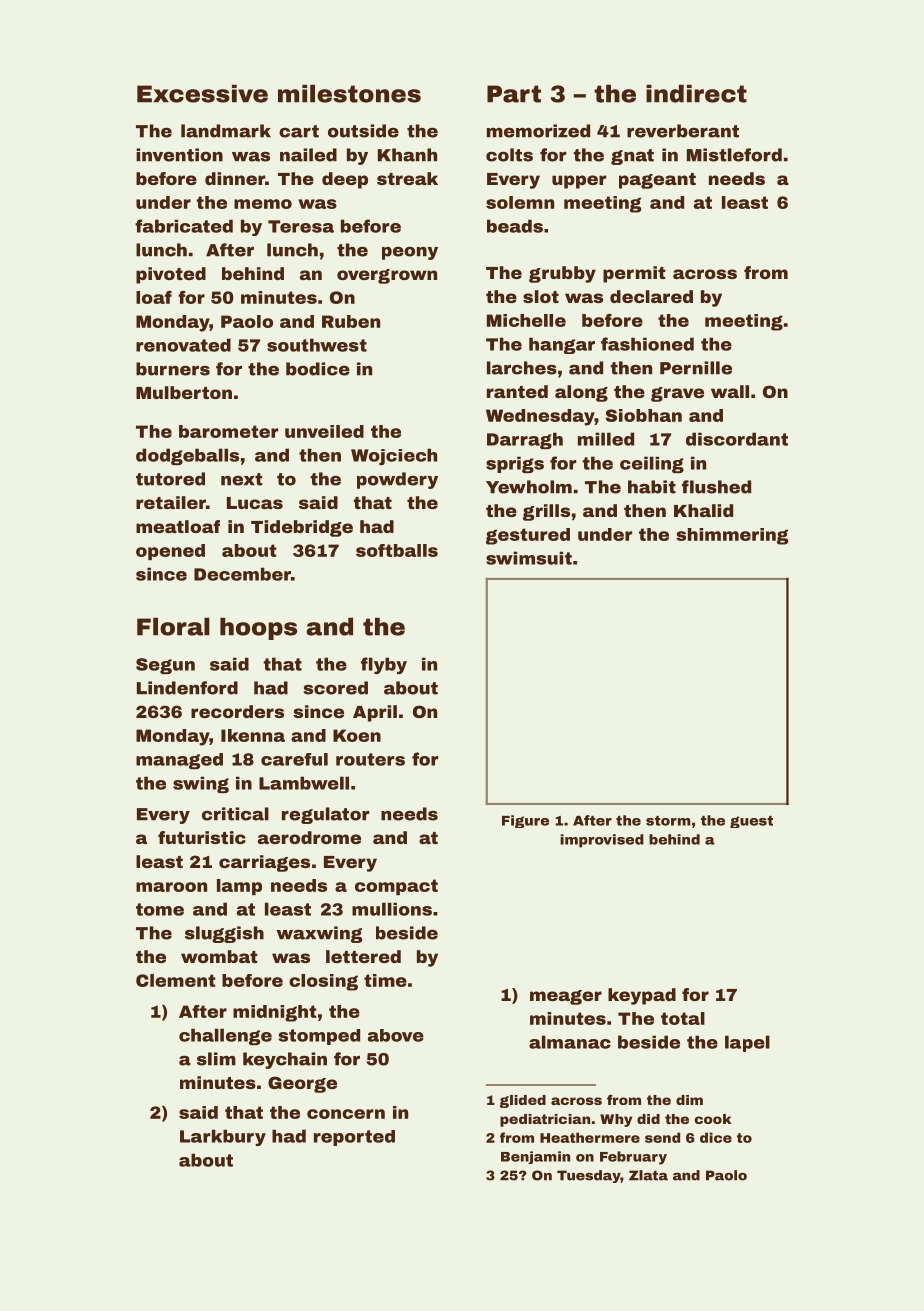  Describe the element at coordinates (176, 980) in the screenshot. I see `Clement` at that location.
